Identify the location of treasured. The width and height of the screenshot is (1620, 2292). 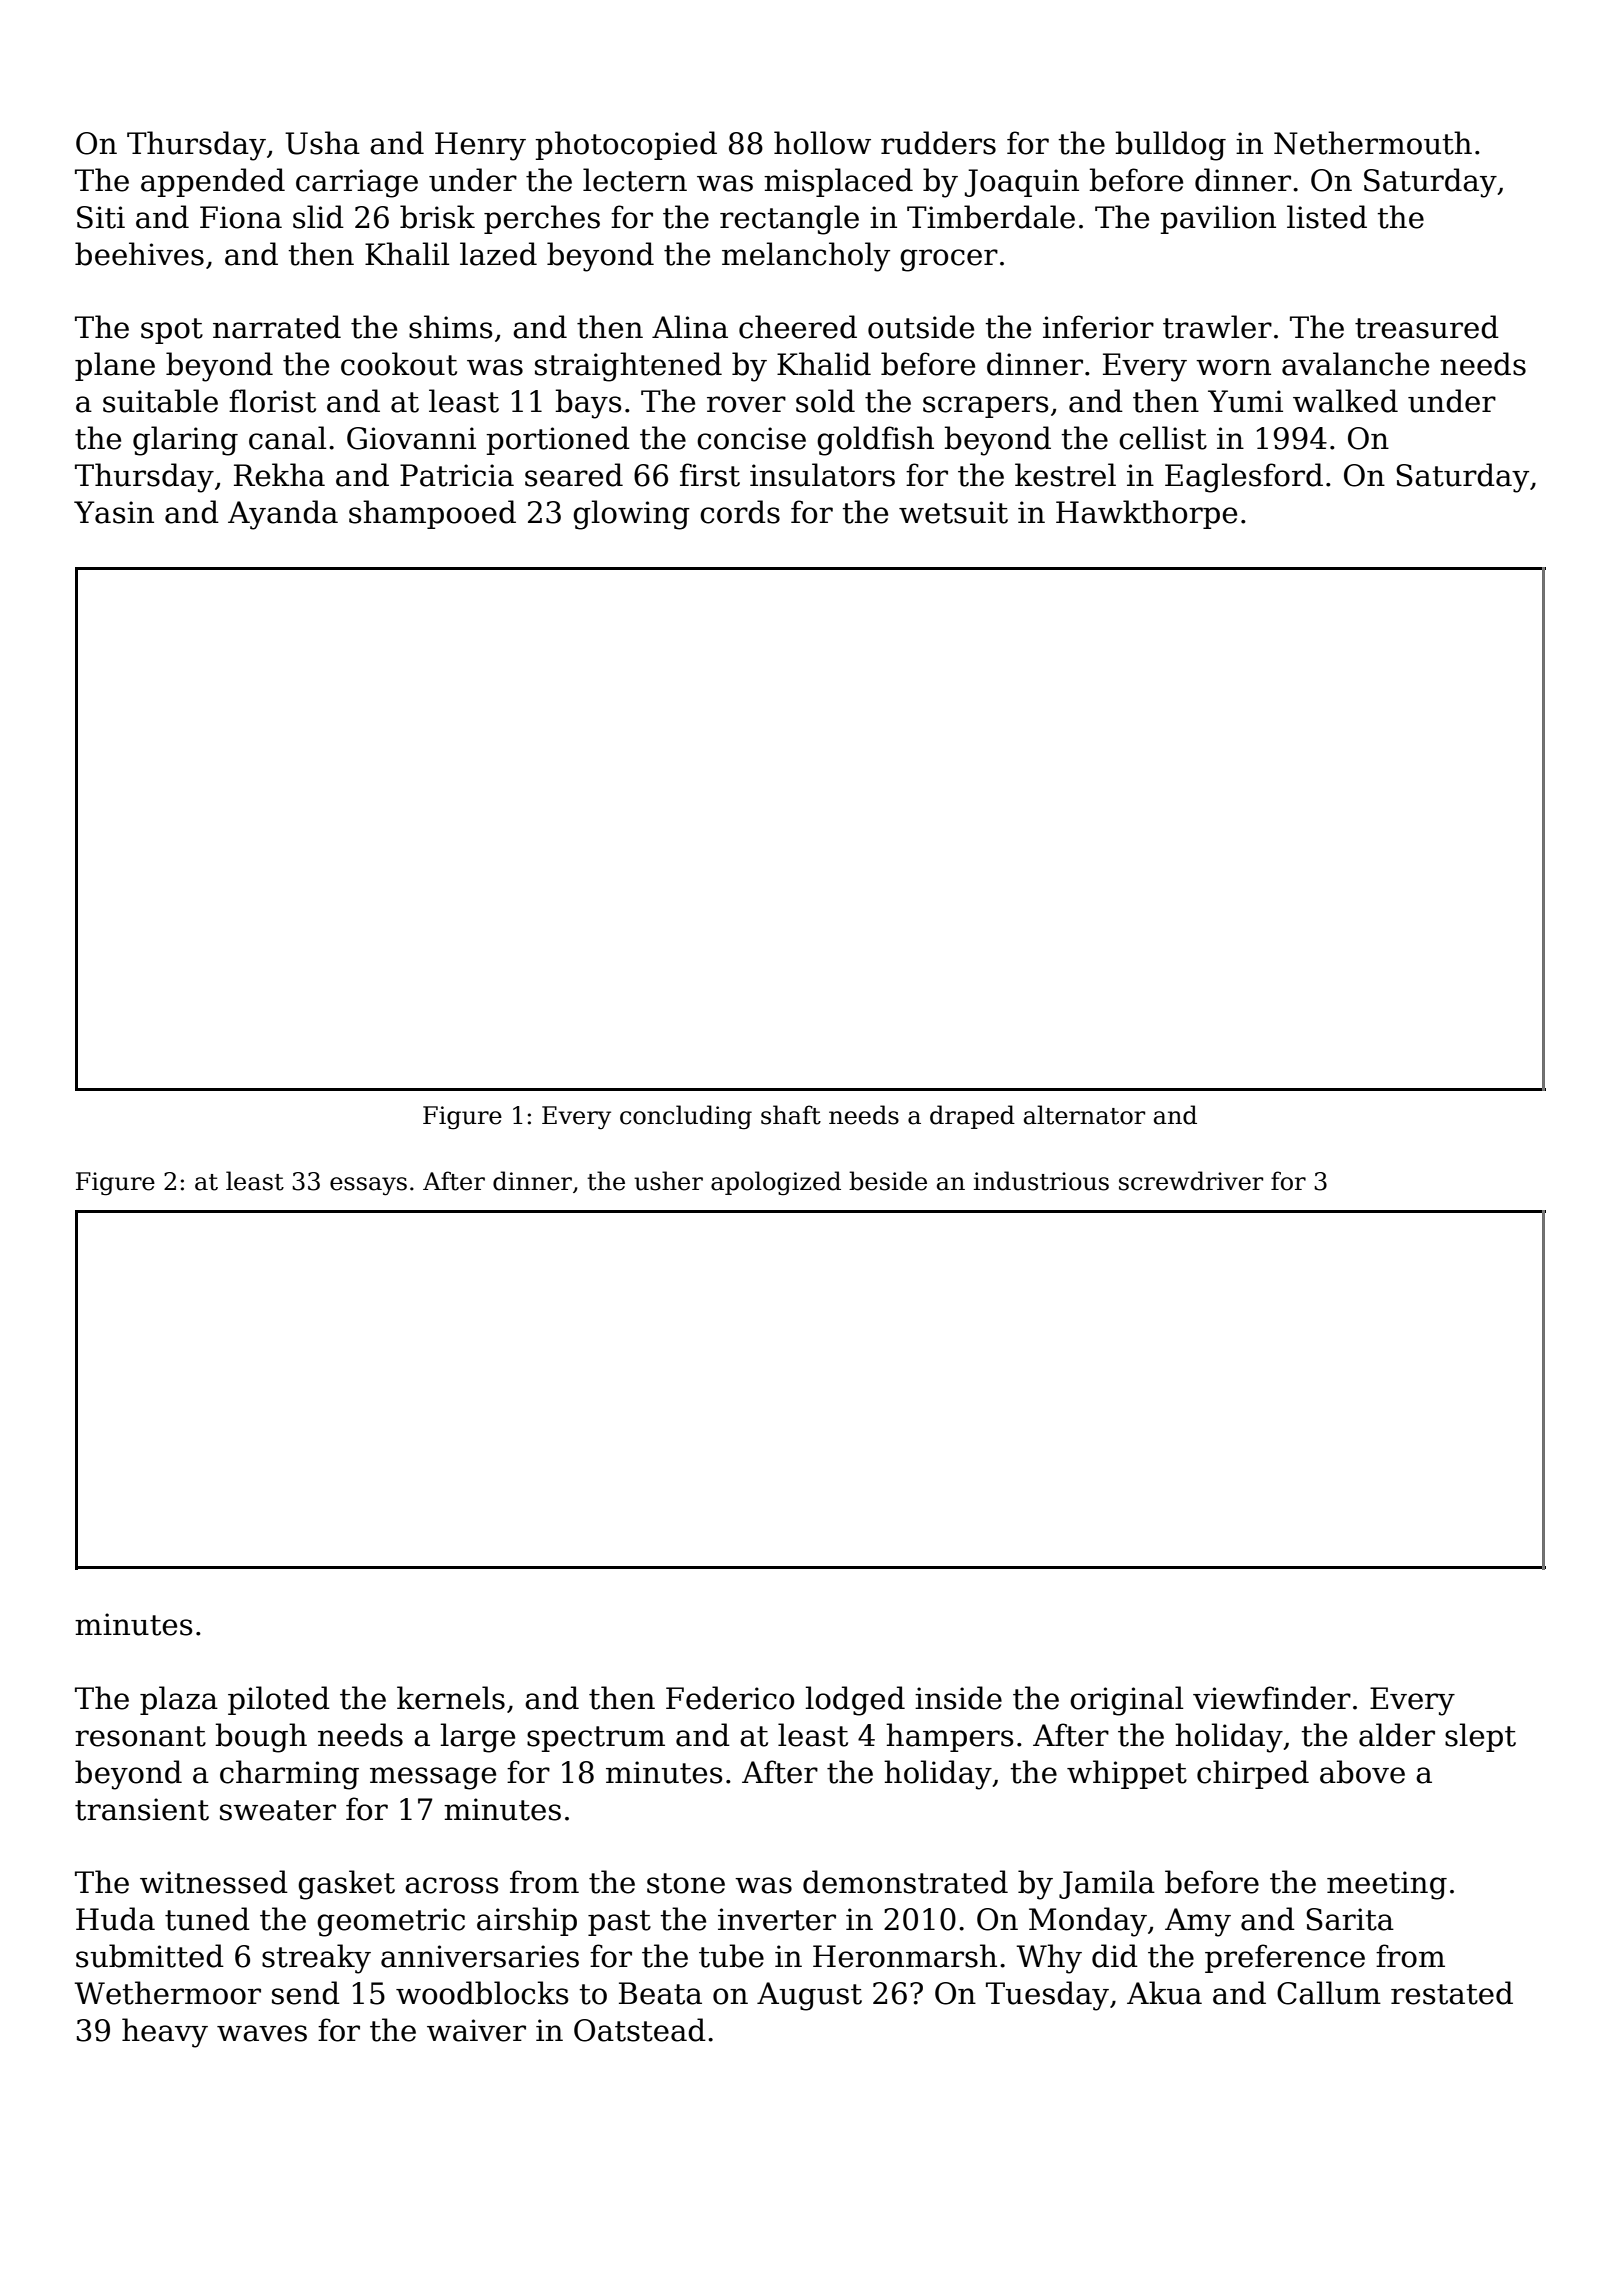
(1427, 327).
